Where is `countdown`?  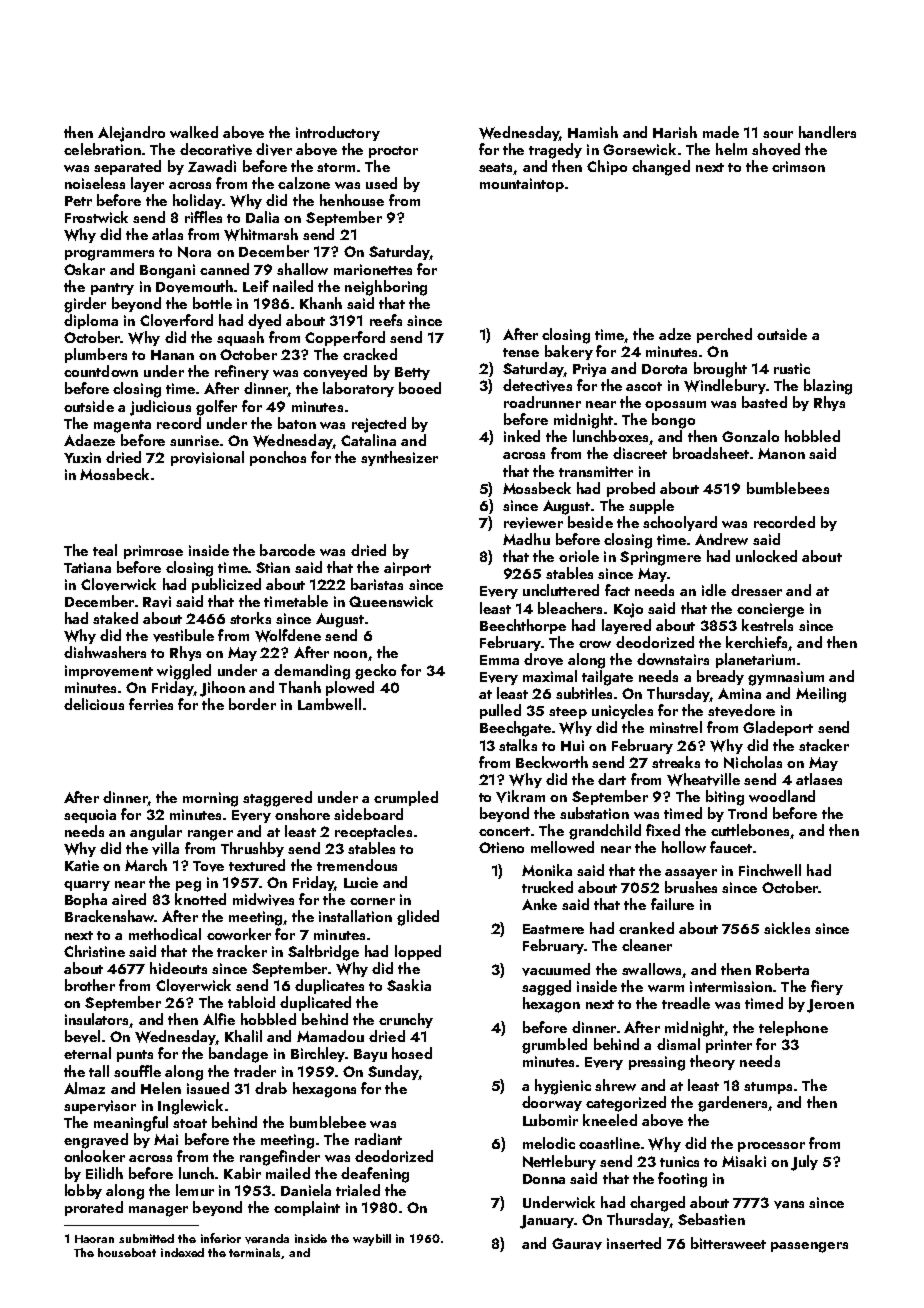 countdown is located at coordinates (101, 371).
